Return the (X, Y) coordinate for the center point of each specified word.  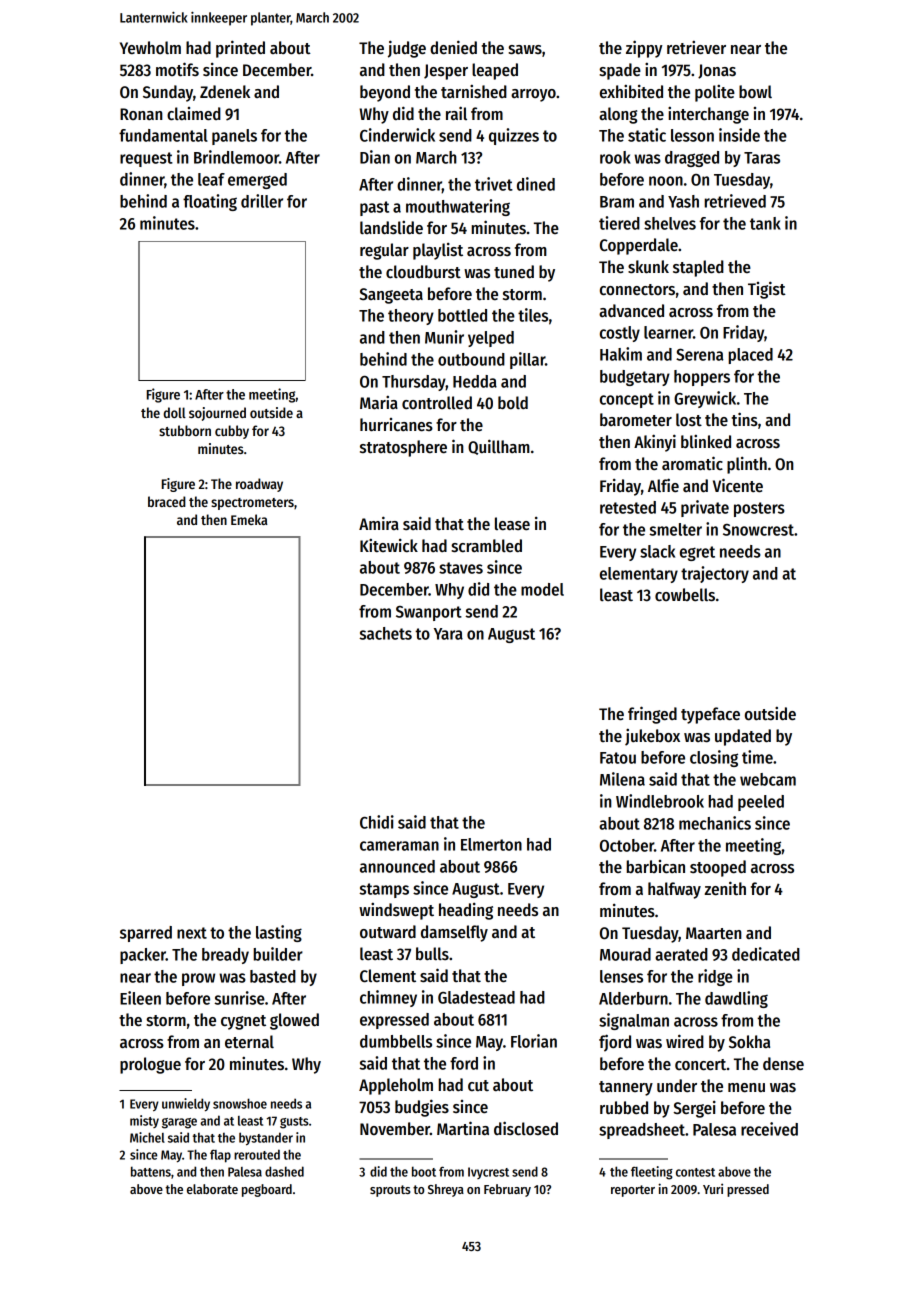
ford (464, 1063)
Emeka (249, 519)
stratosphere (403, 448)
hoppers (702, 378)
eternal (249, 1042)
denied (453, 47)
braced (167, 501)
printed (240, 49)
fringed (652, 715)
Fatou (618, 758)
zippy (644, 49)
